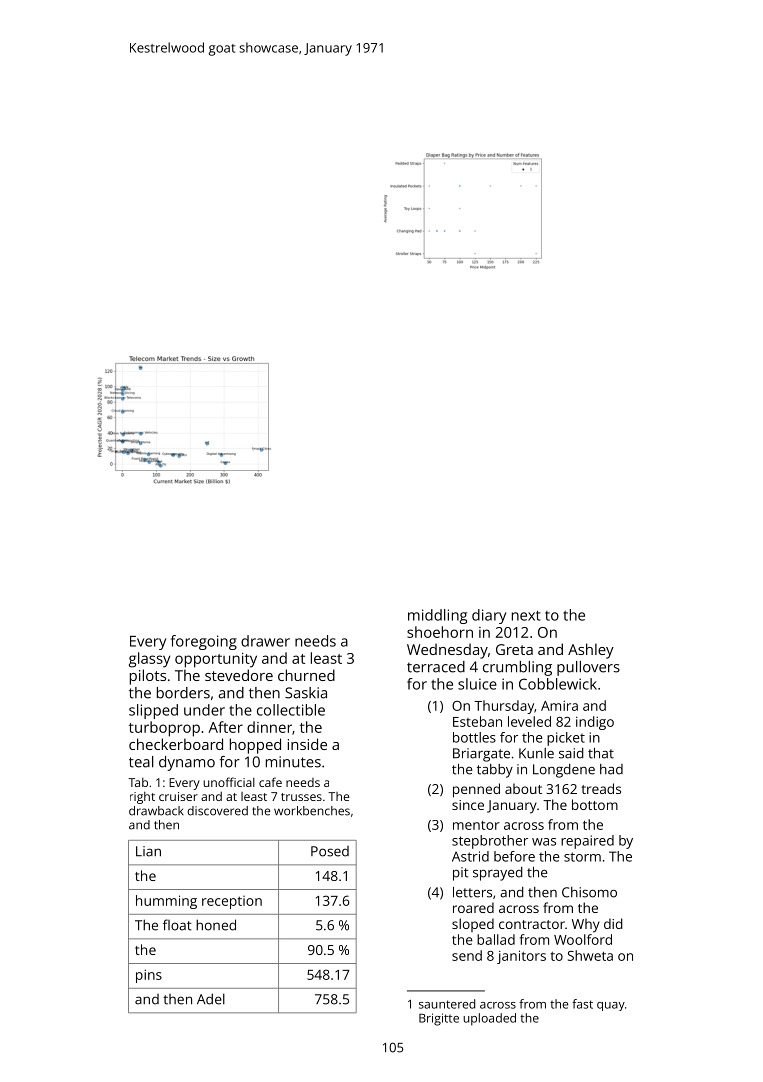  I want to click on had, so click(611, 769).
